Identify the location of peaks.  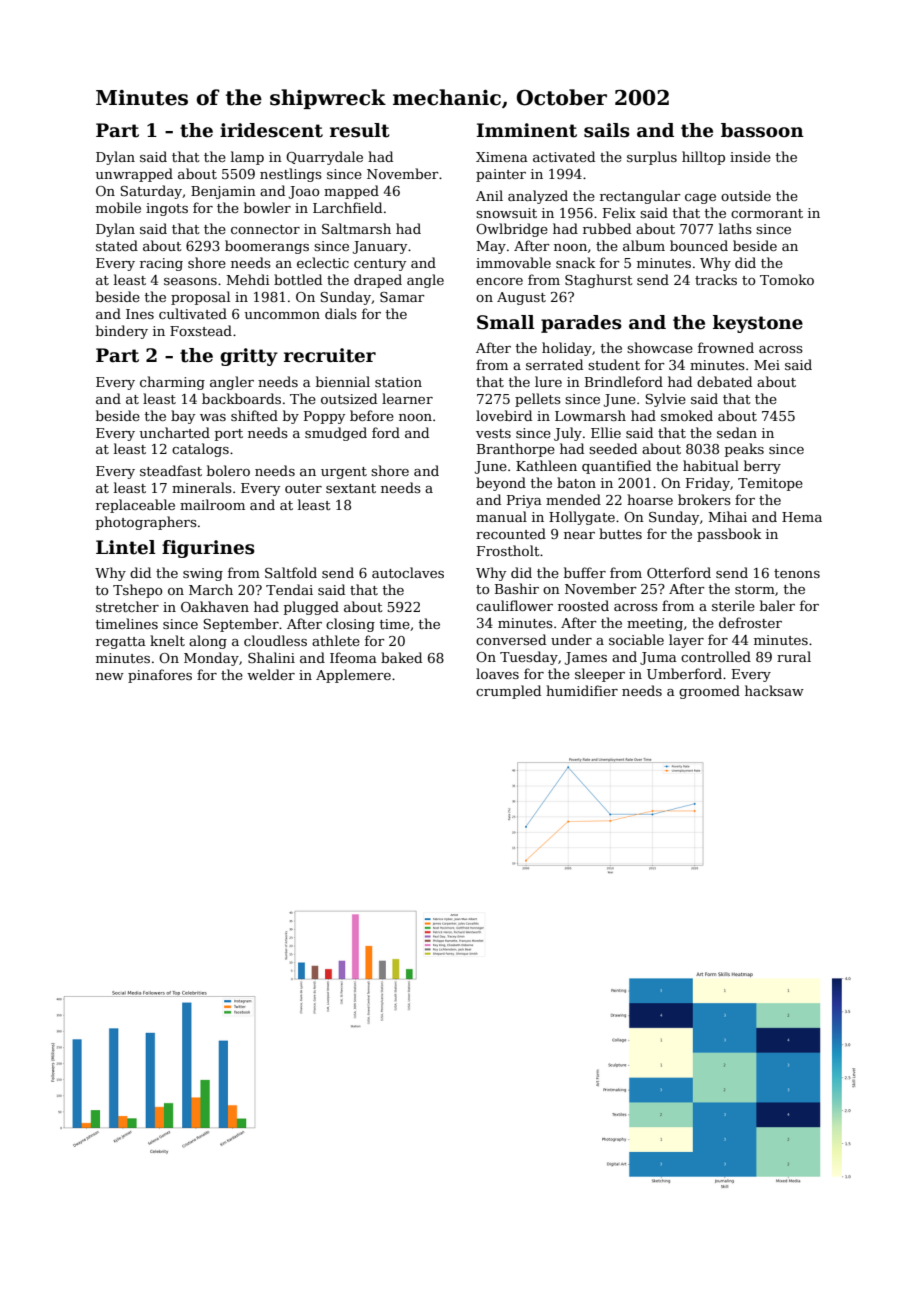
(744, 450).
